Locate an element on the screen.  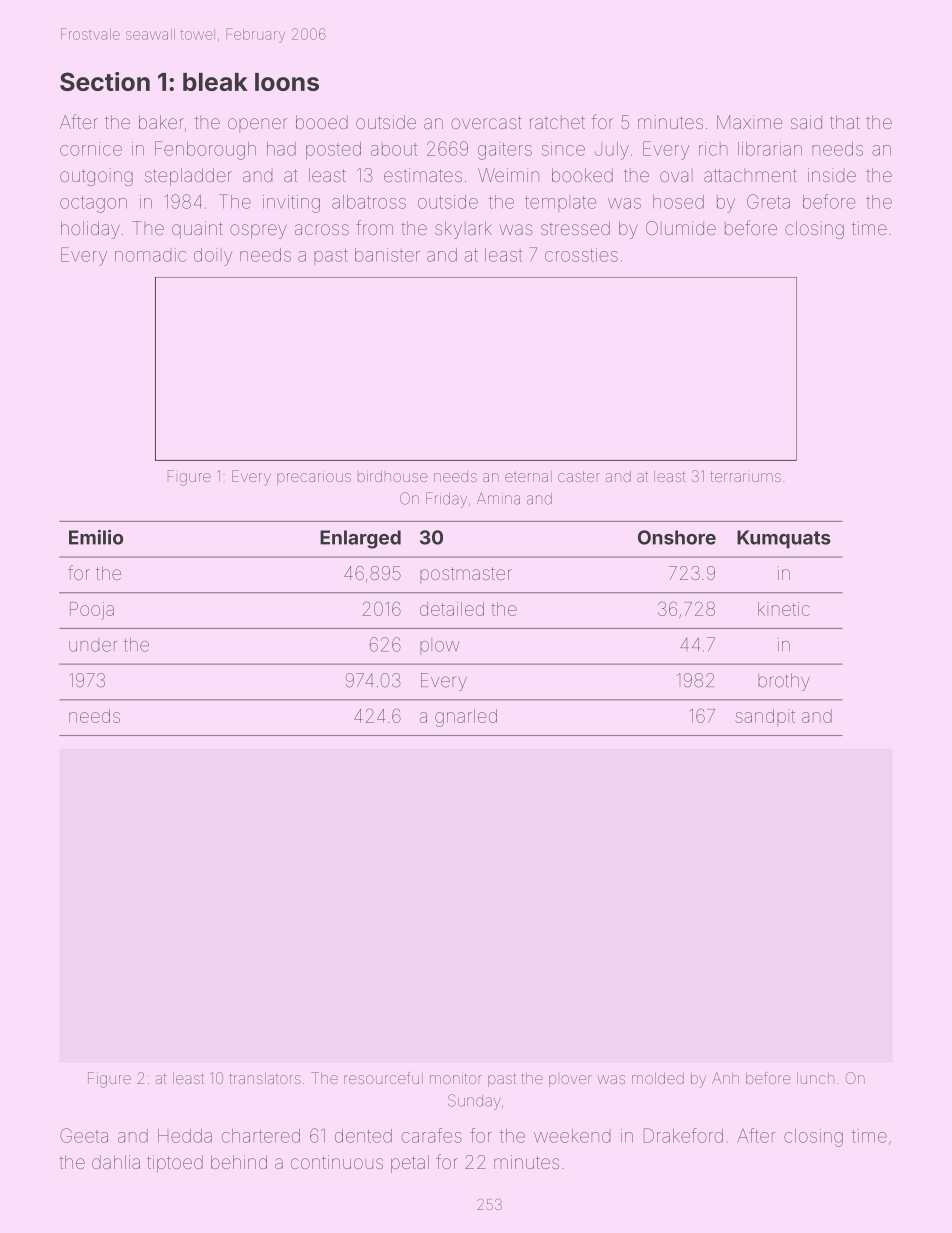
booed is located at coordinates (322, 122).
